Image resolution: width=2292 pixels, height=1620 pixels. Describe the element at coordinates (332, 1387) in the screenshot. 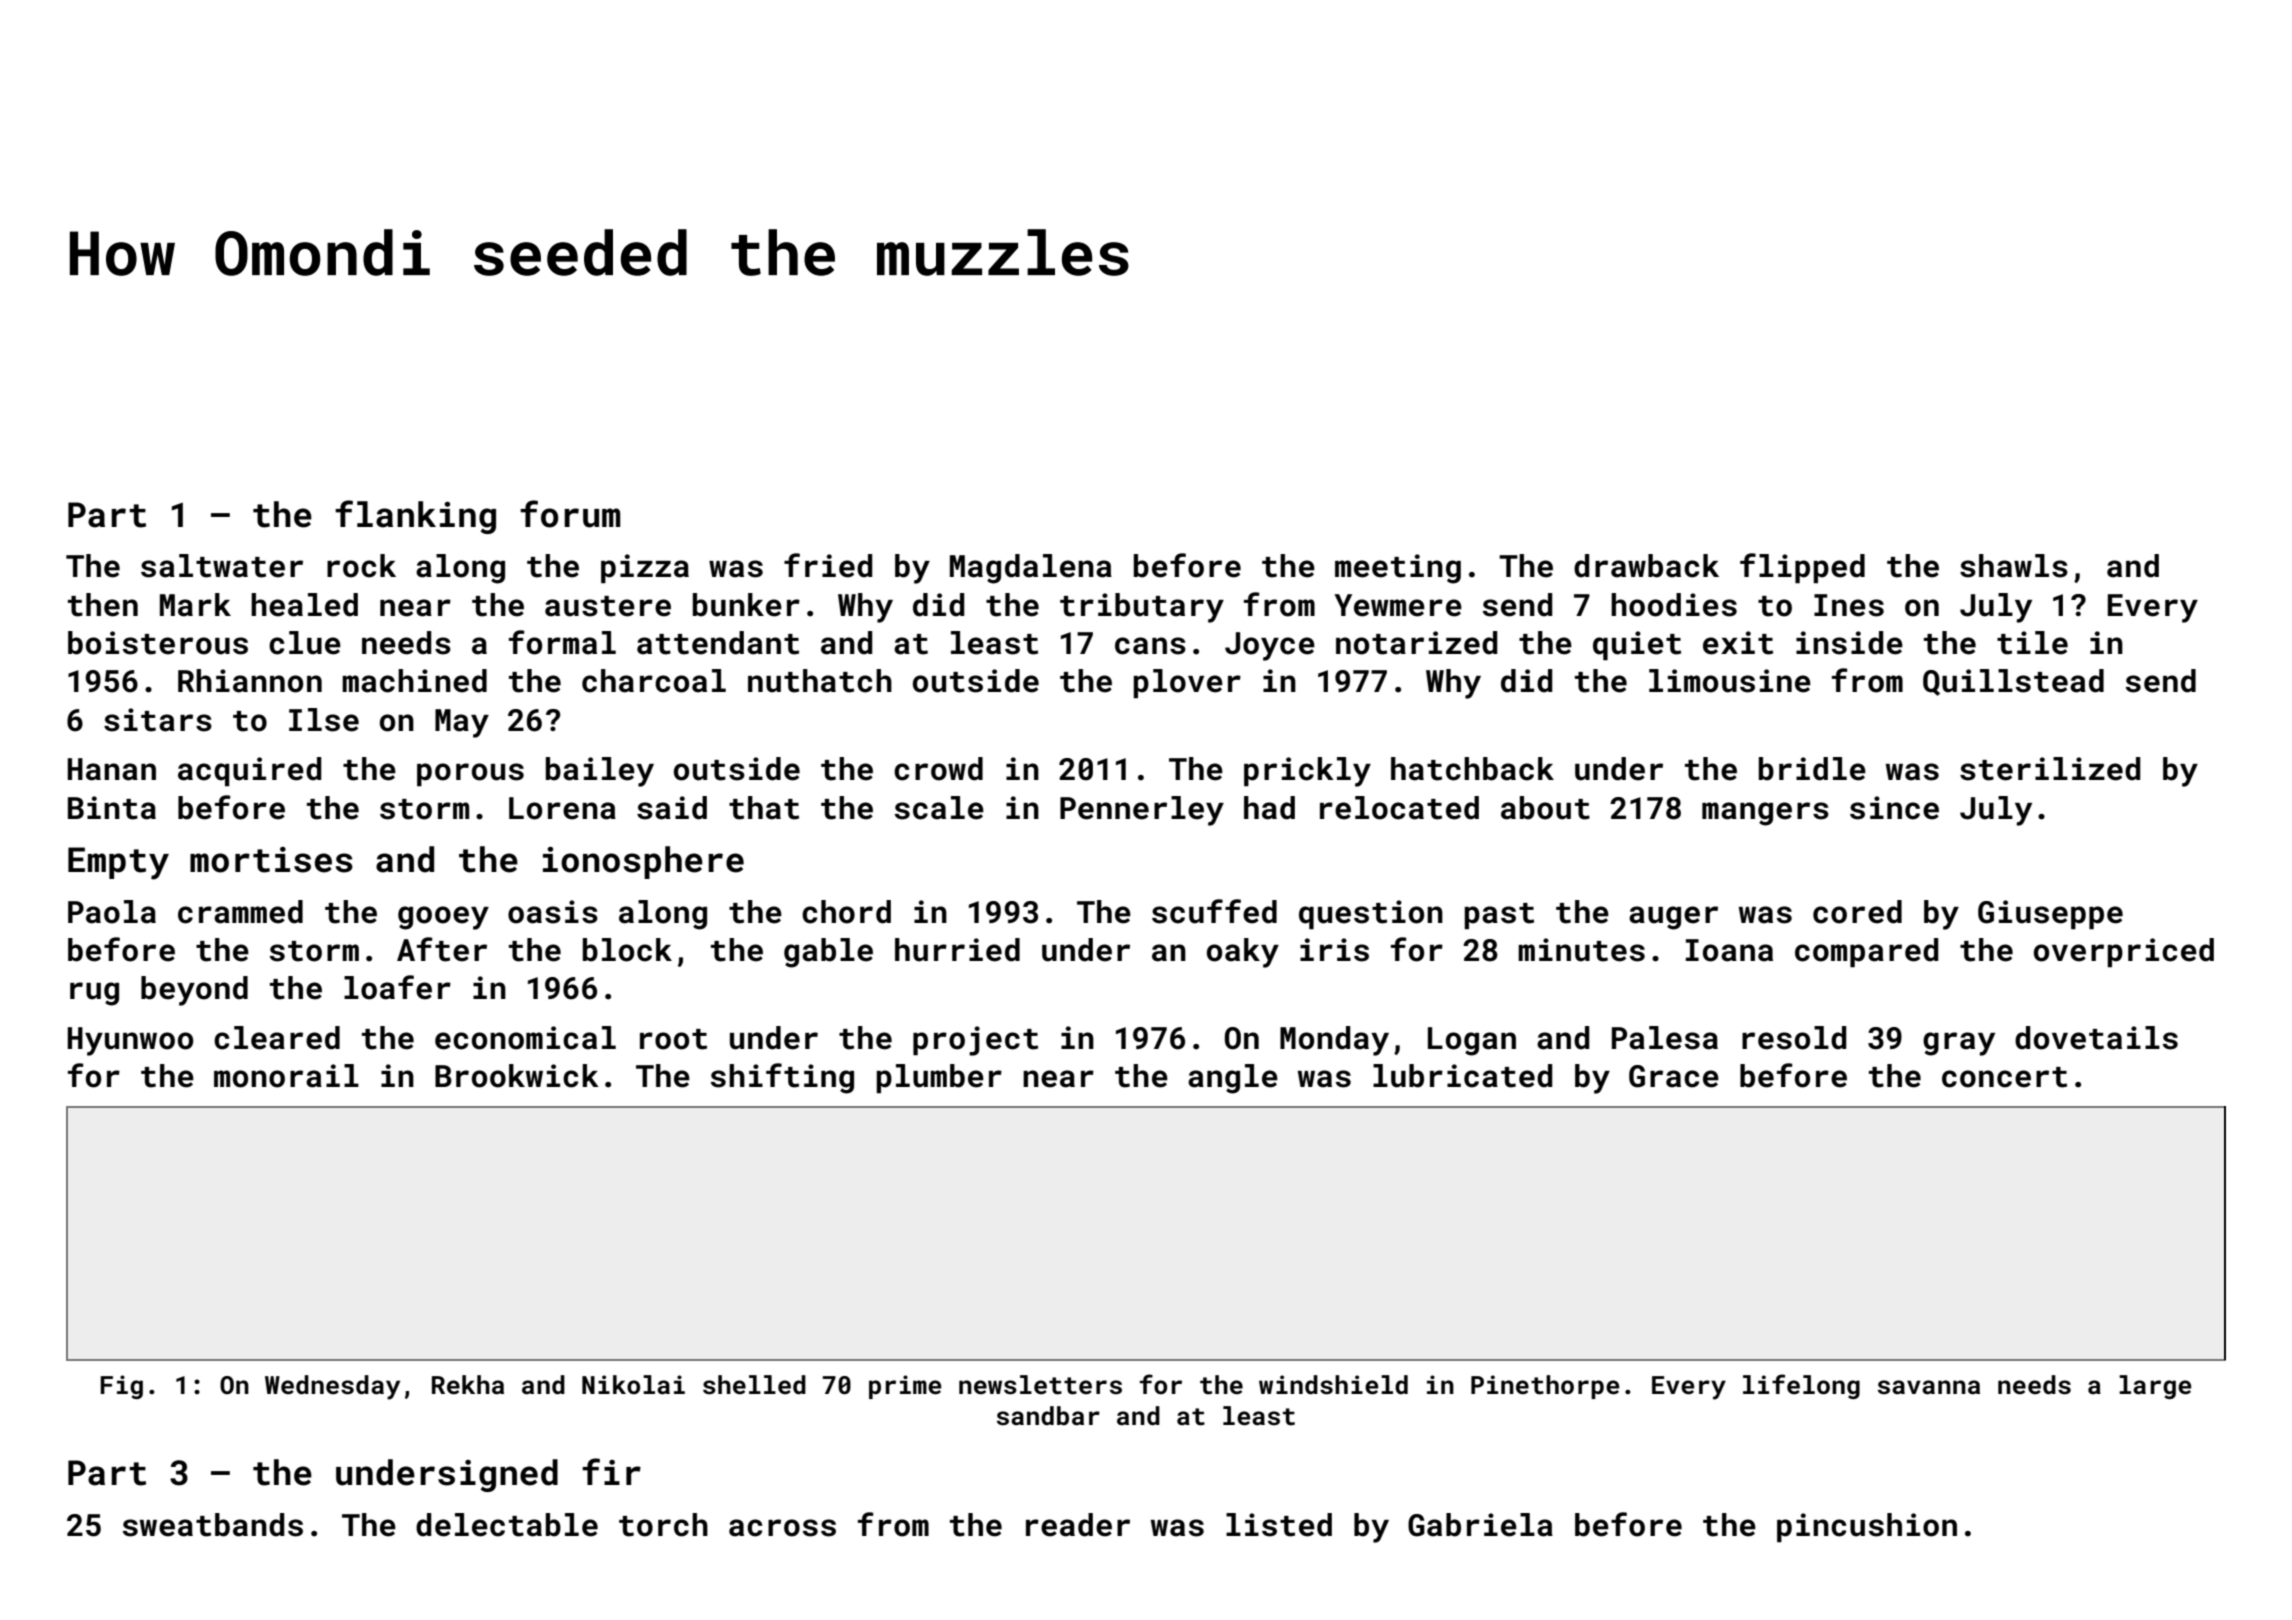

I see `Wednesday` at that location.
